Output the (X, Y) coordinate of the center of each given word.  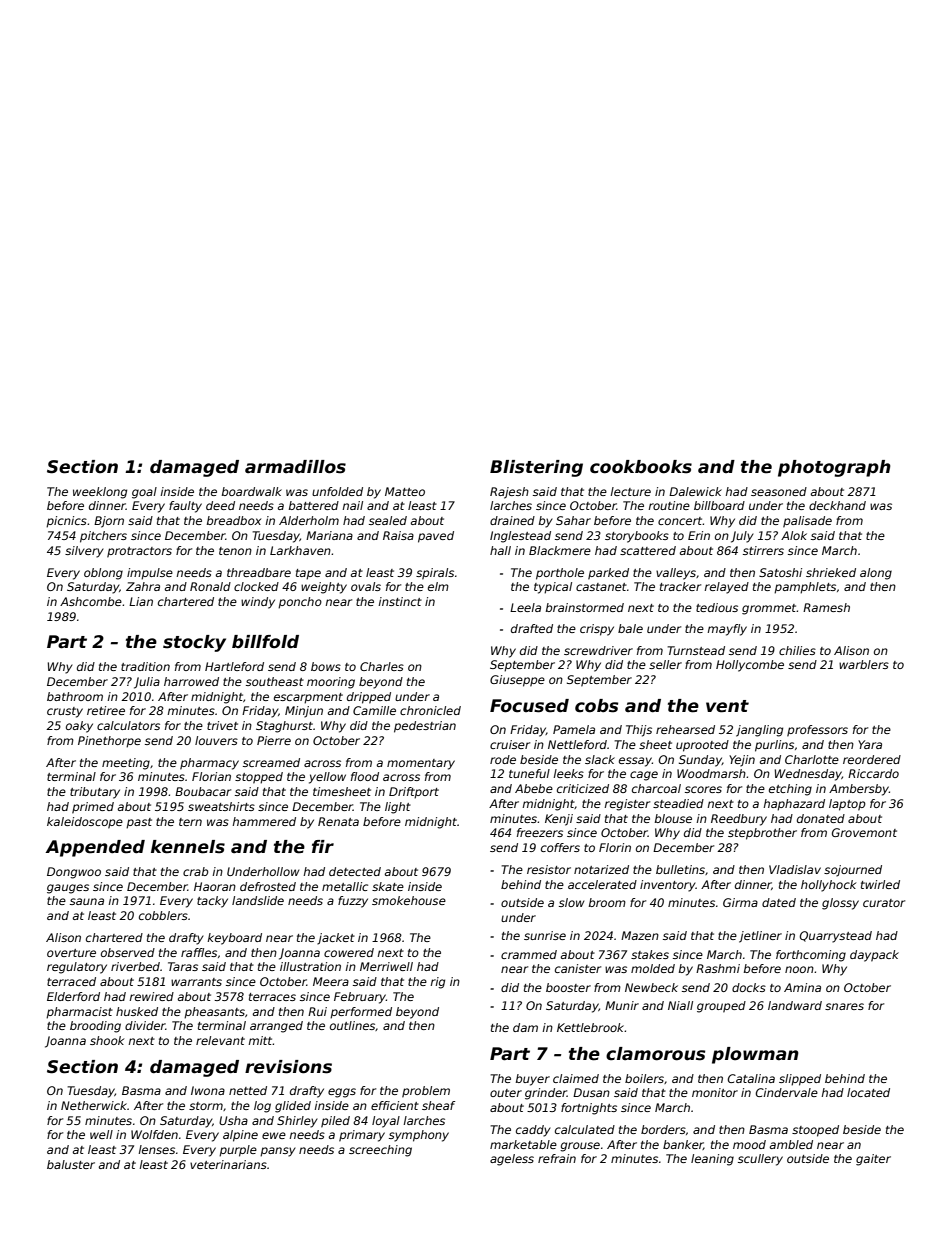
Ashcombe (91, 601)
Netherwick (94, 1105)
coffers (560, 847)
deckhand (837, 505)
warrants (196, 982)
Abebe (534, 788)
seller (665, 664)
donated (821, 818)
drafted (532, 628)
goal (144, 493)
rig (437, 983)
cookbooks (641, 467)
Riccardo (873, 773)
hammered (264, 821)
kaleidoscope (85, 823)
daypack (874, 956)
